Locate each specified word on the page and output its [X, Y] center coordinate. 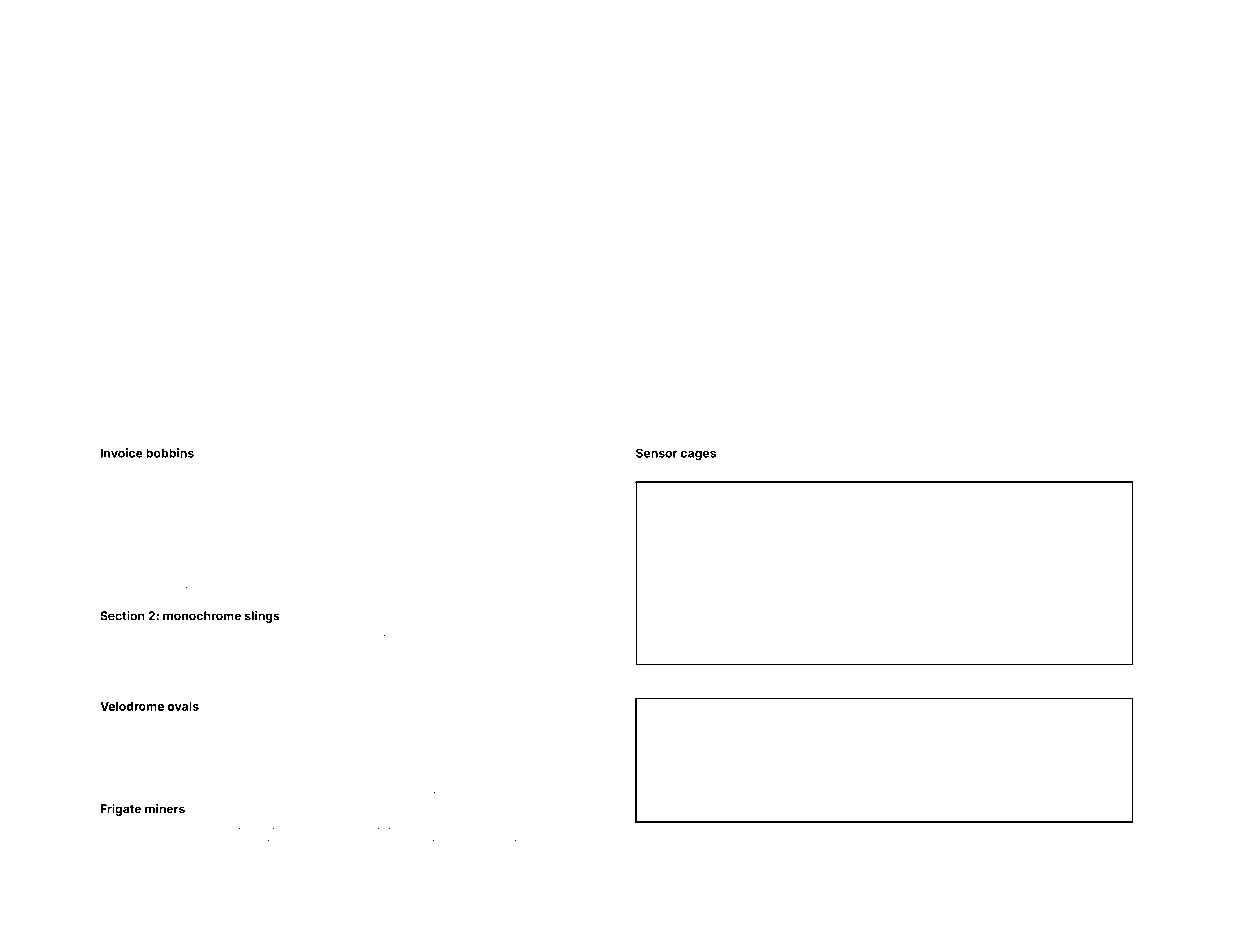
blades [490, 495]
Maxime [243, 777]
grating [159, 484]
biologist [517, 665]
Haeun [115, 646]
